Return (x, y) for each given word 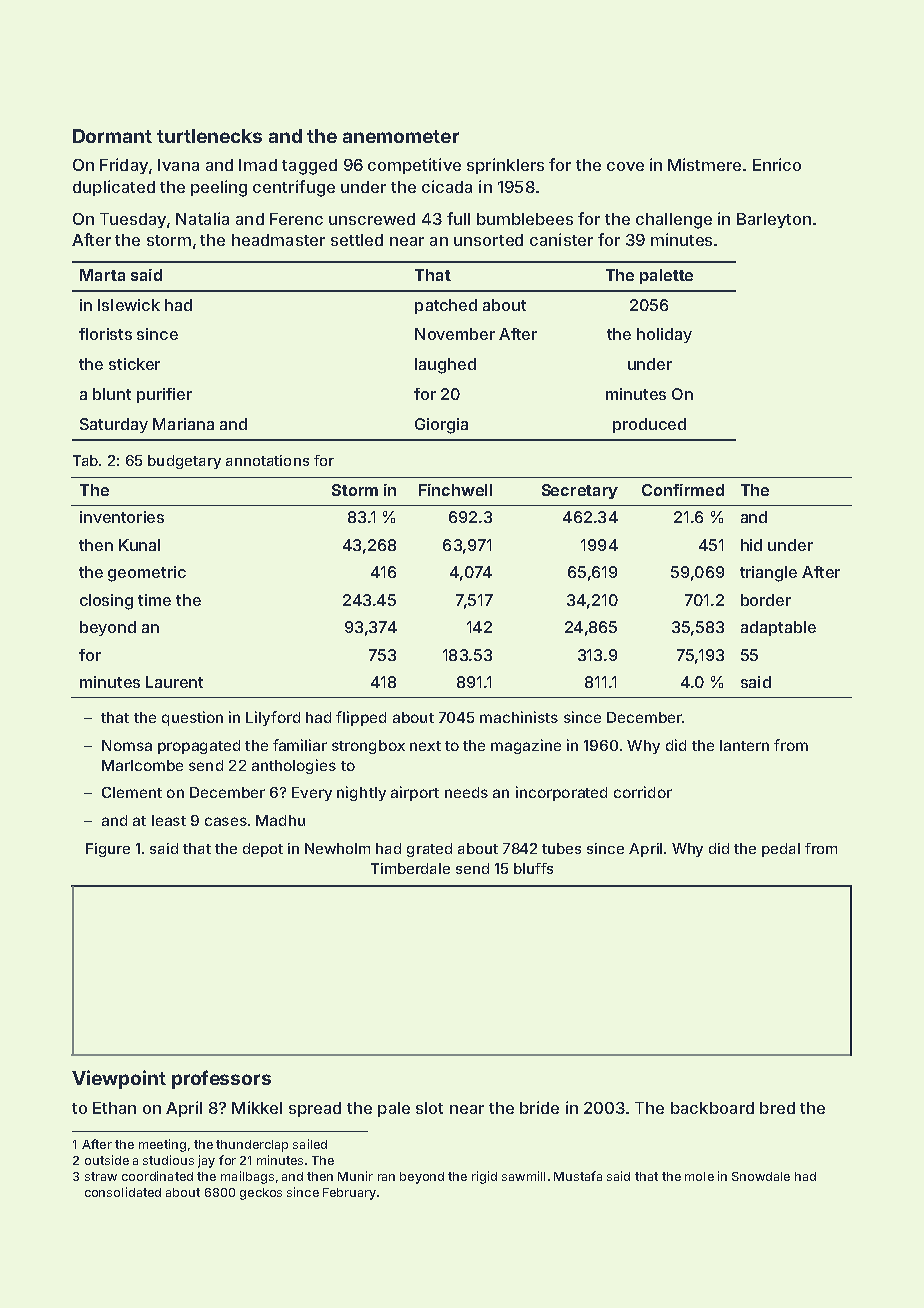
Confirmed (683, 490)
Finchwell (455, 490)
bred (777, 1108)
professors (221, 1079)
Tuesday (133, 220)
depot (263, 850)
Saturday (114, 425)
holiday (664, 335)
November (455, 334)
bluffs (533, 868)
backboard (712, 1108)
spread (315, 1109)
